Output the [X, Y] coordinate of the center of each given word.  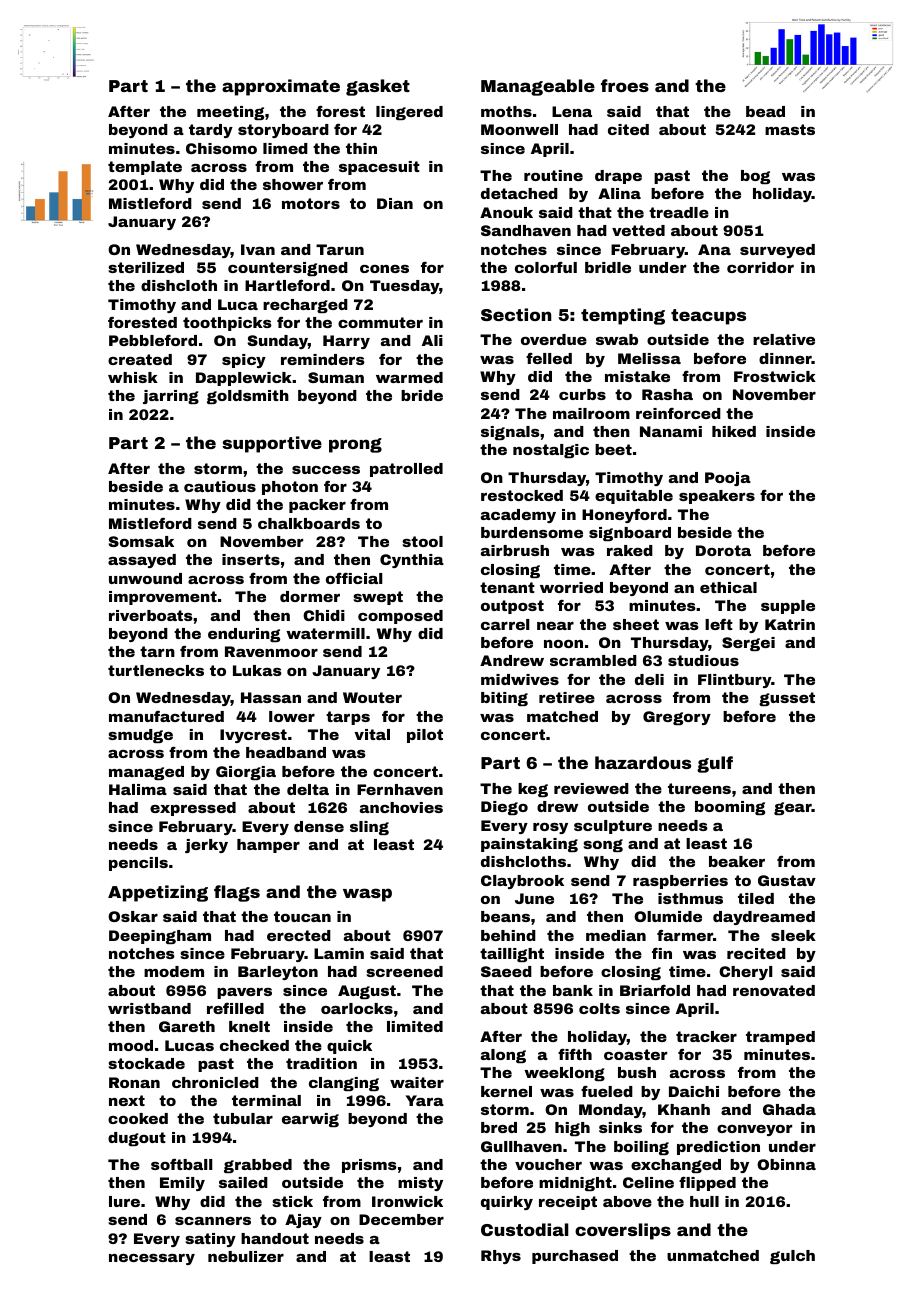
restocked [522, 495]
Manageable [538, 87]
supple [788, 607]
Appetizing [158, 893]
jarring [171, 397]
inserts [251, 559]
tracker [706, 1036]
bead [765, 111]
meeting [230, 113]
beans [505, 916]
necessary [152, 1259]
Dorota [723, 550]
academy [518, 516]
